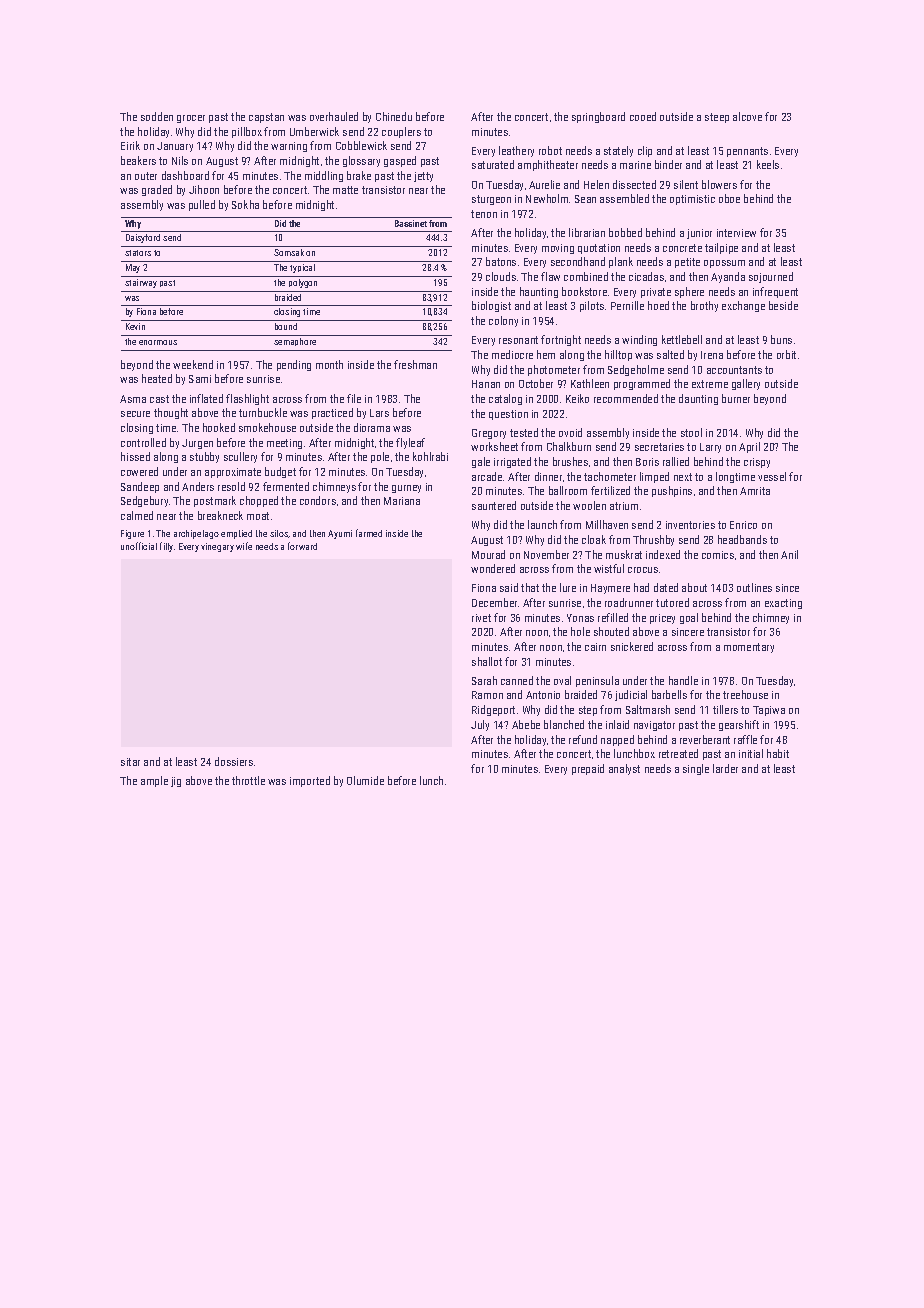  I want to click on ovoid, so click(570, 432).
